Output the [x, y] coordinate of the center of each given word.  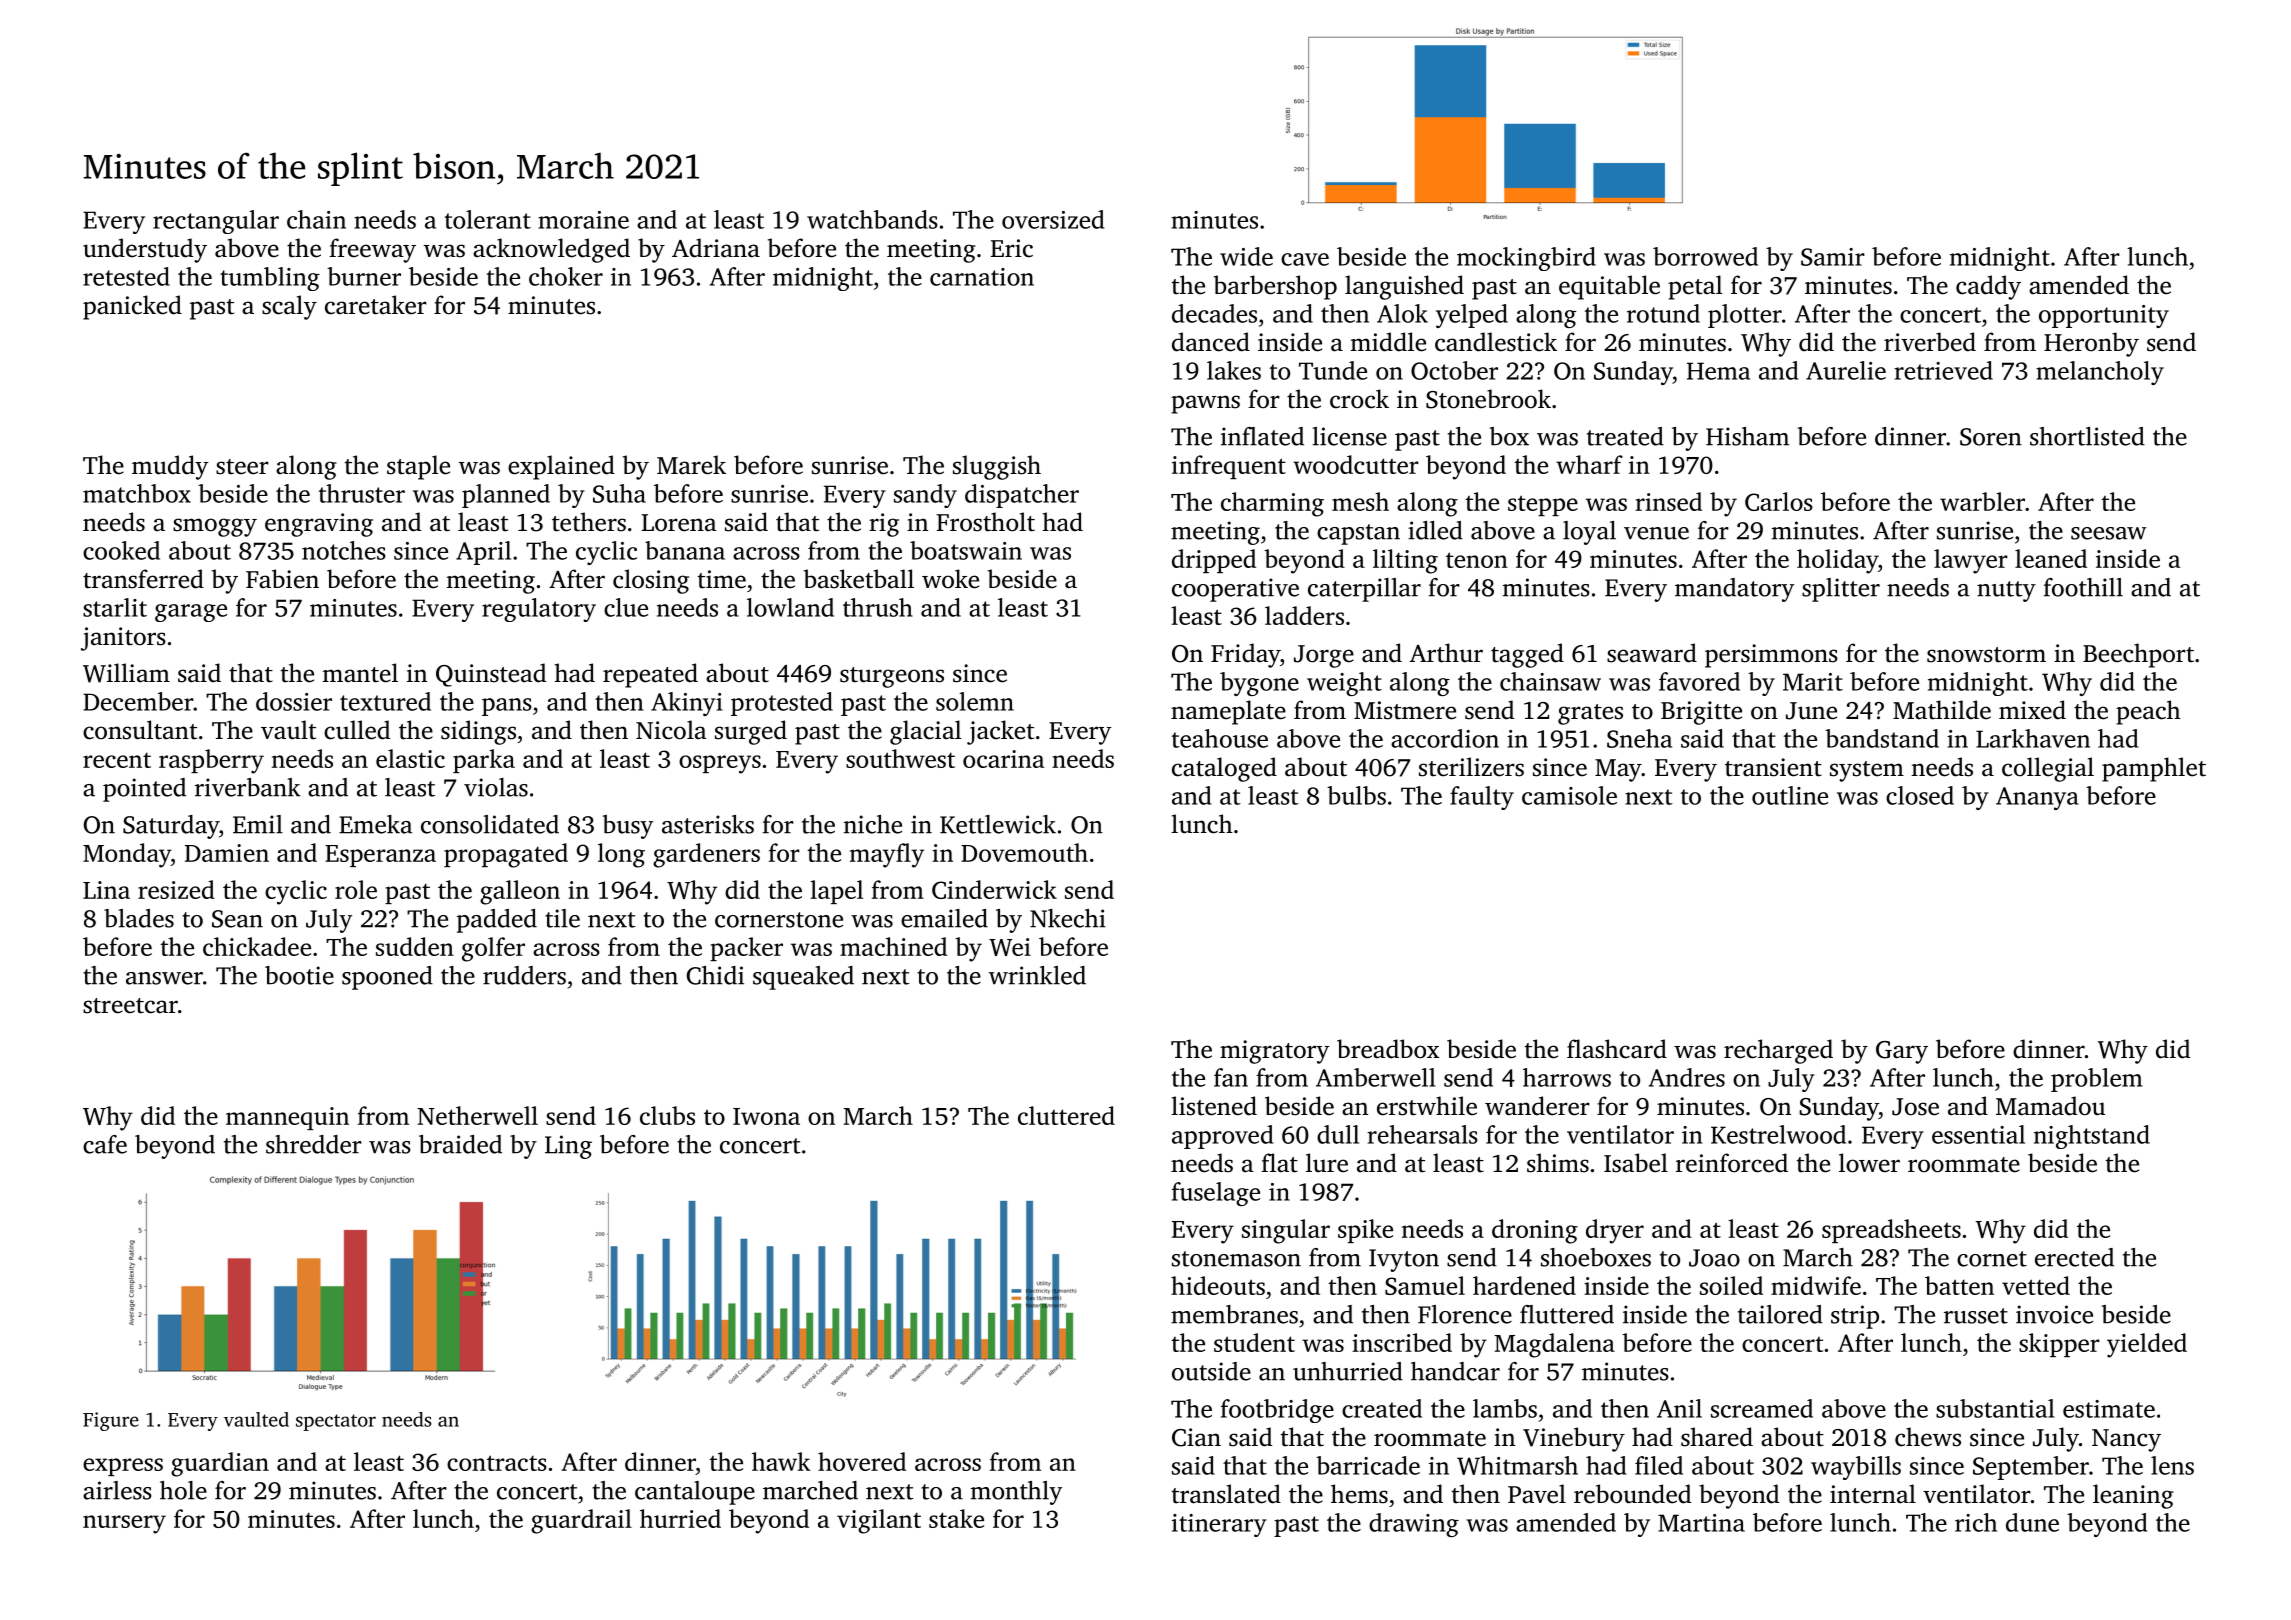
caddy [1988, 287]
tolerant [488, 219]
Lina [106, 890]
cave [1305, 259]
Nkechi [1068, 918]
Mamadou [2050, 1106]
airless [117, 1490]
